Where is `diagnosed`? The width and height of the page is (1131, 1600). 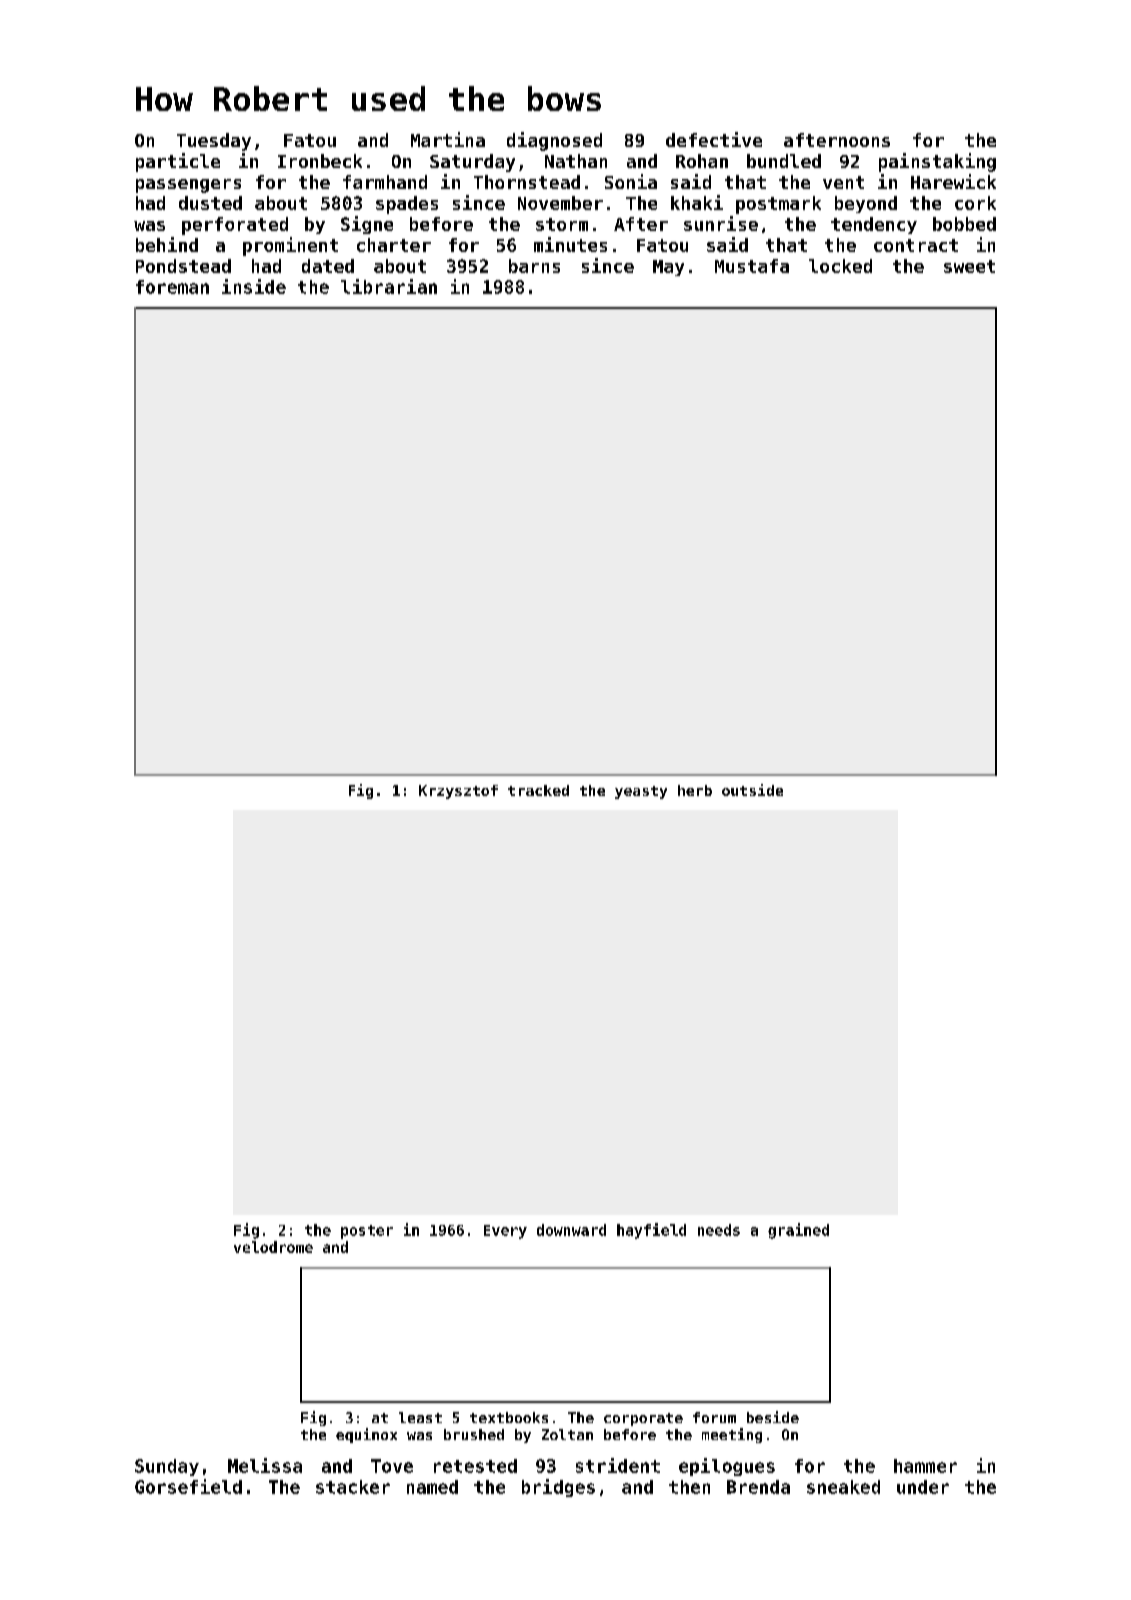 diagnosed is located at coordinates (554, 141).
